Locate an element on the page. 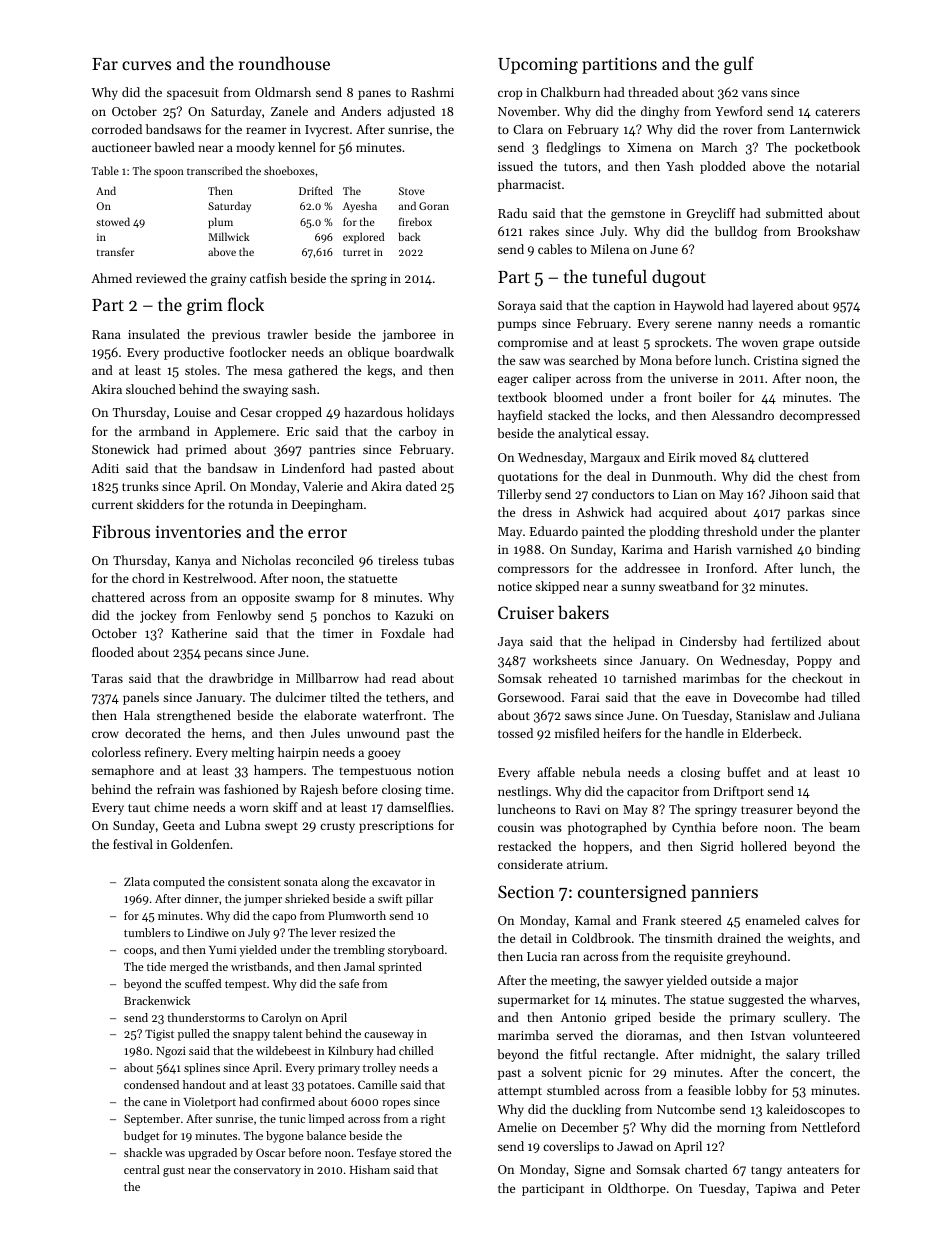  gulf is located at coordinates (739, 65).
